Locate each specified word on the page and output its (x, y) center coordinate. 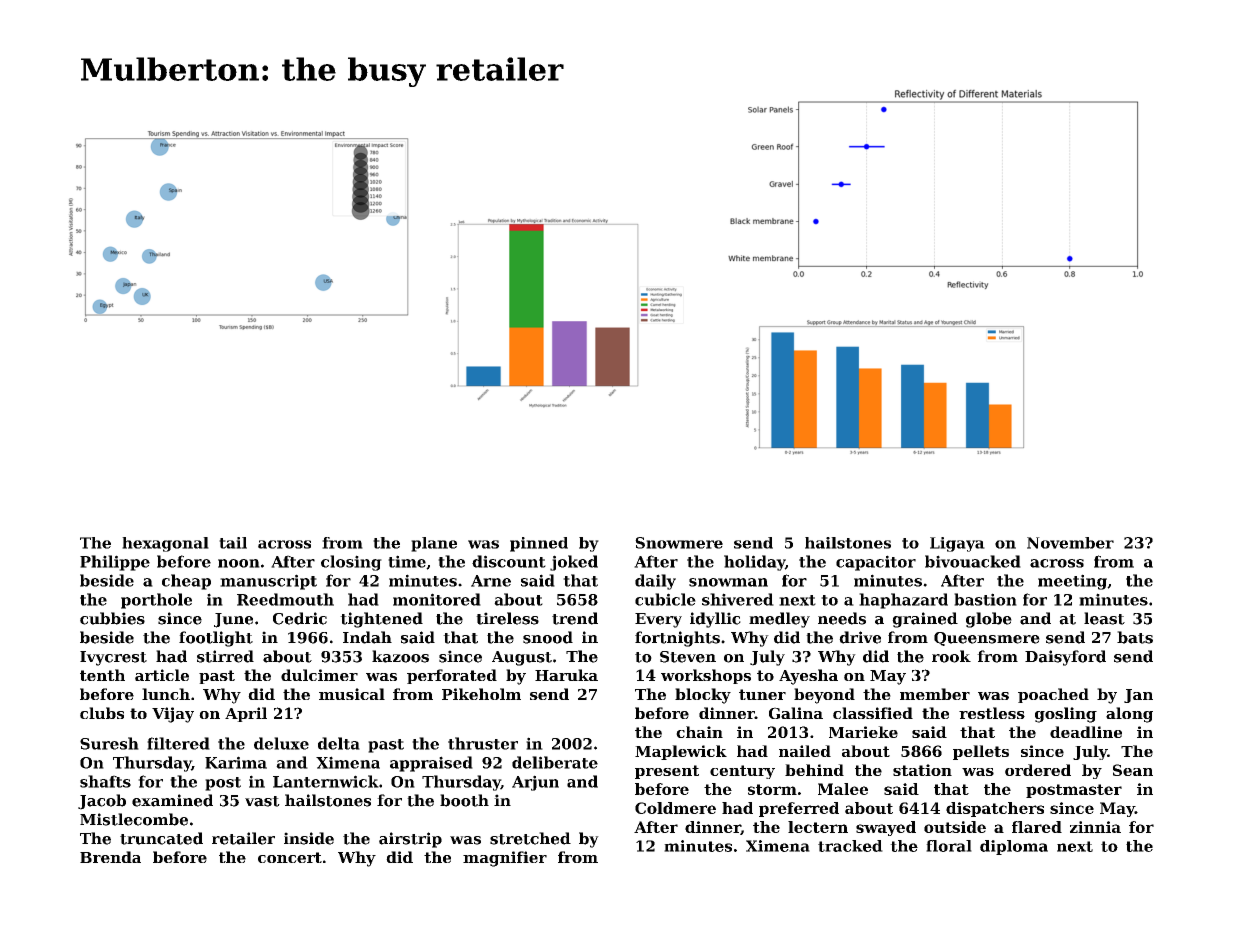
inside (309, 838)
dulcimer (319, 675)
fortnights (677, 639)
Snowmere (679, 543)
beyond (824, 696)
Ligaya (957, 544)
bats (1135, 637)
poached (1053, 695)
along (1129, 715)
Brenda (110, 857)
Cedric (300, 618)
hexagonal (165, 544)
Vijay (173, 715)
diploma (1014, 847)
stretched (530, 838)
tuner (762, 694)
